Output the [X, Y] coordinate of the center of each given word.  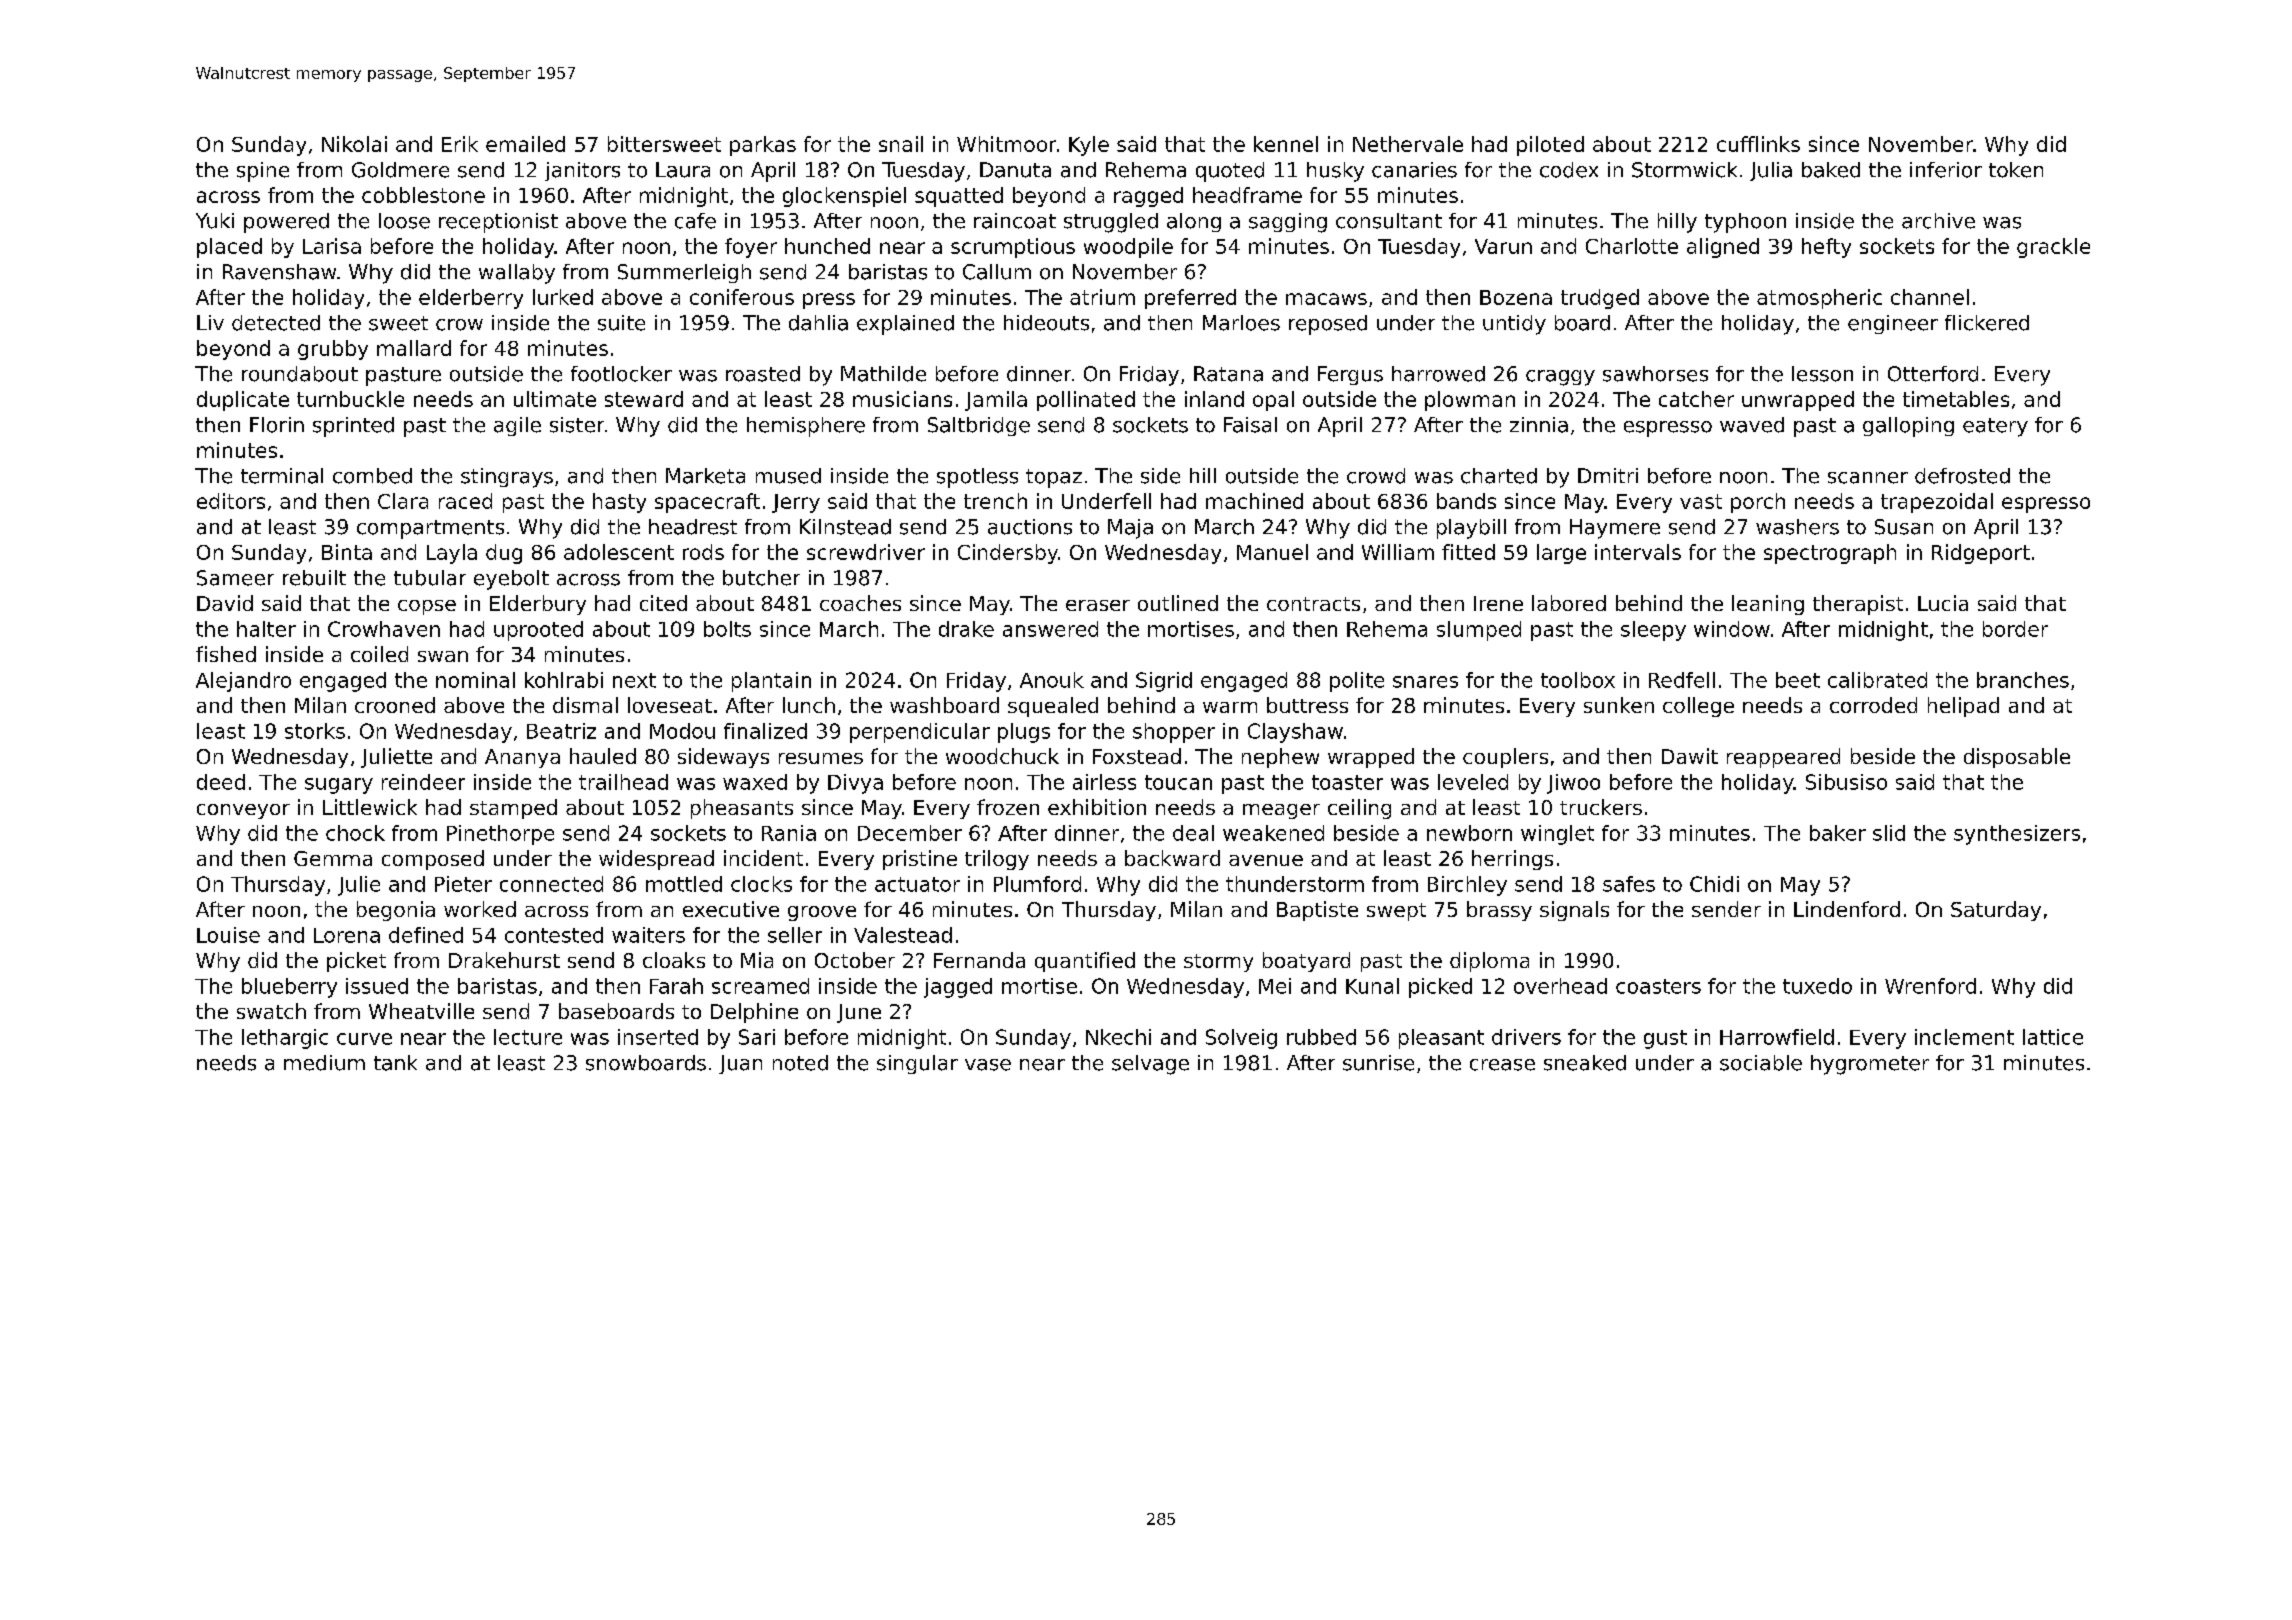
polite [1357, 682]
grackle [2053, 248]
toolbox [1578, 680]
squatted [959, 197]
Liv [210, 322]
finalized [765, 731]
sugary [339, 786]
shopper [1174, 733]
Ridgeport [1981, 554]
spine [263, 172]
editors [231, 501]
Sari [757, 1037]
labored [1569, 603]
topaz [1054, 478]
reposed [1328, 325]
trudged [1600, 299]
